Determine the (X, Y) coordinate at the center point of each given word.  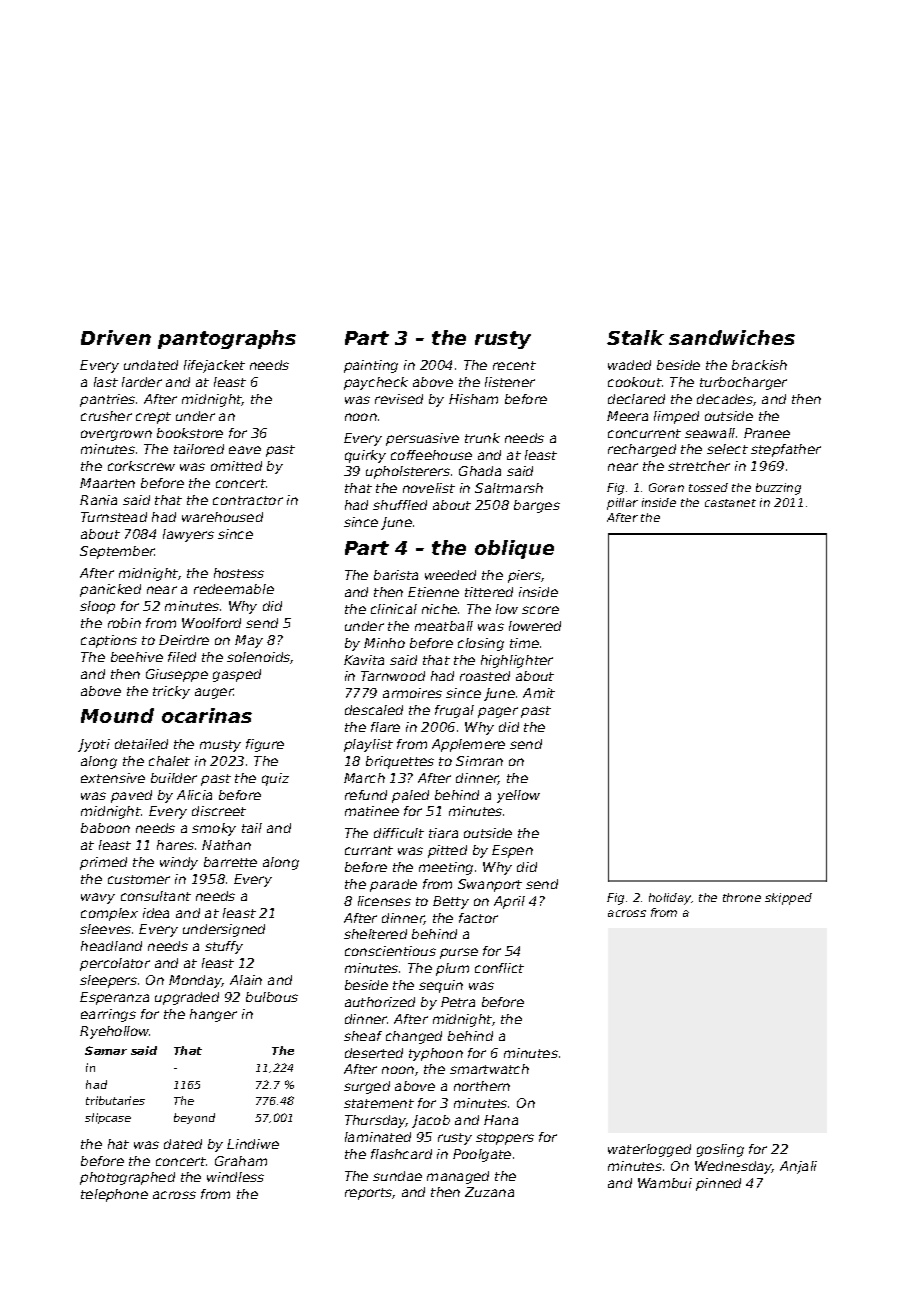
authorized (380, 1002)
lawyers (188, 535)
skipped (788, 899)
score (540, 610)
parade (393, 885)
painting (371, 366)
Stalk (635, 337)
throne (742, 897)
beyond (194, 1118)
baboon (105, 828)
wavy (98, 898)
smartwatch (489, 1069)
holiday (670, 899)
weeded (450, 575)
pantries (107, 400)
